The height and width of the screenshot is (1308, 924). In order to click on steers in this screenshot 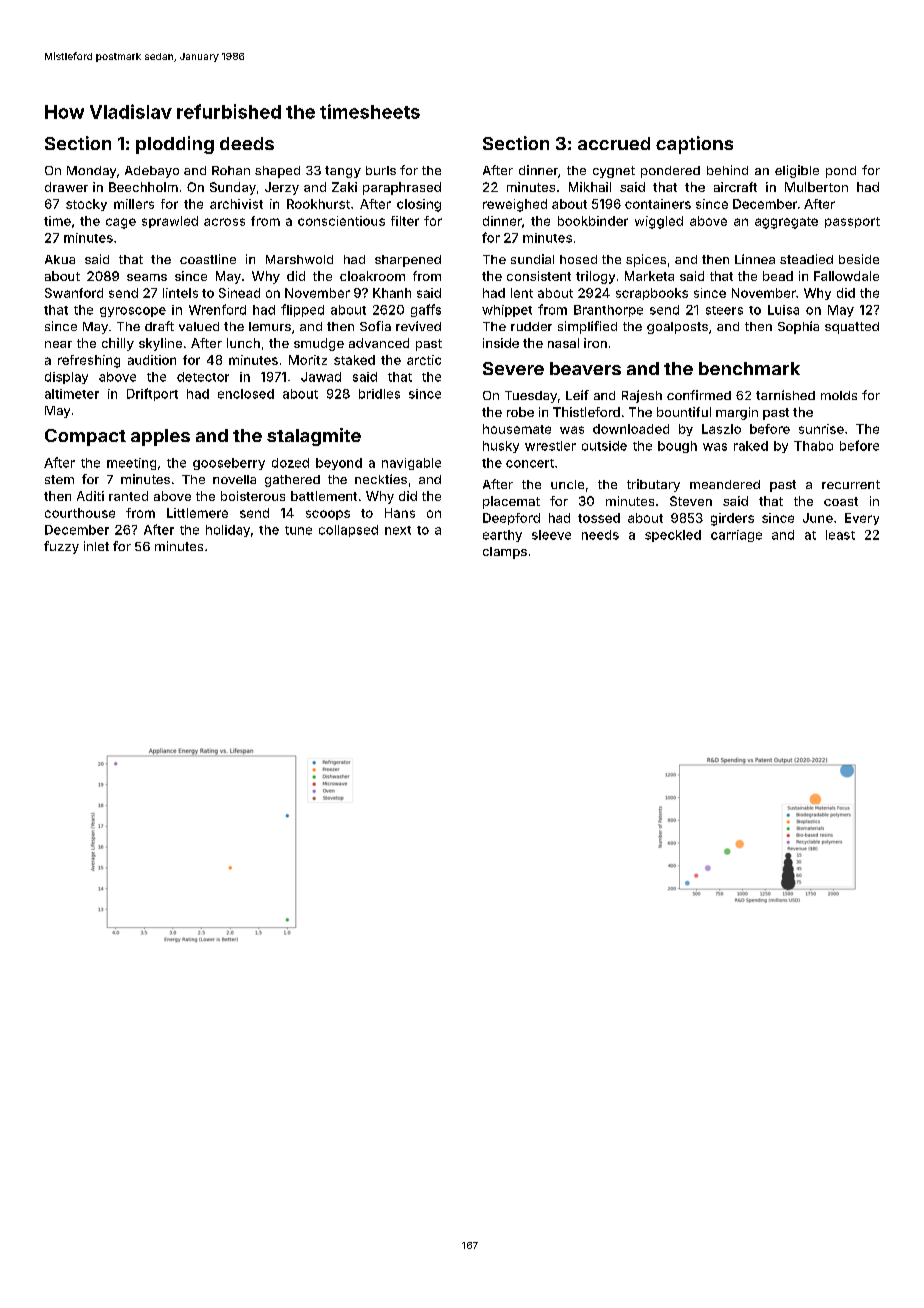, I will do `click(724, 310)`.
